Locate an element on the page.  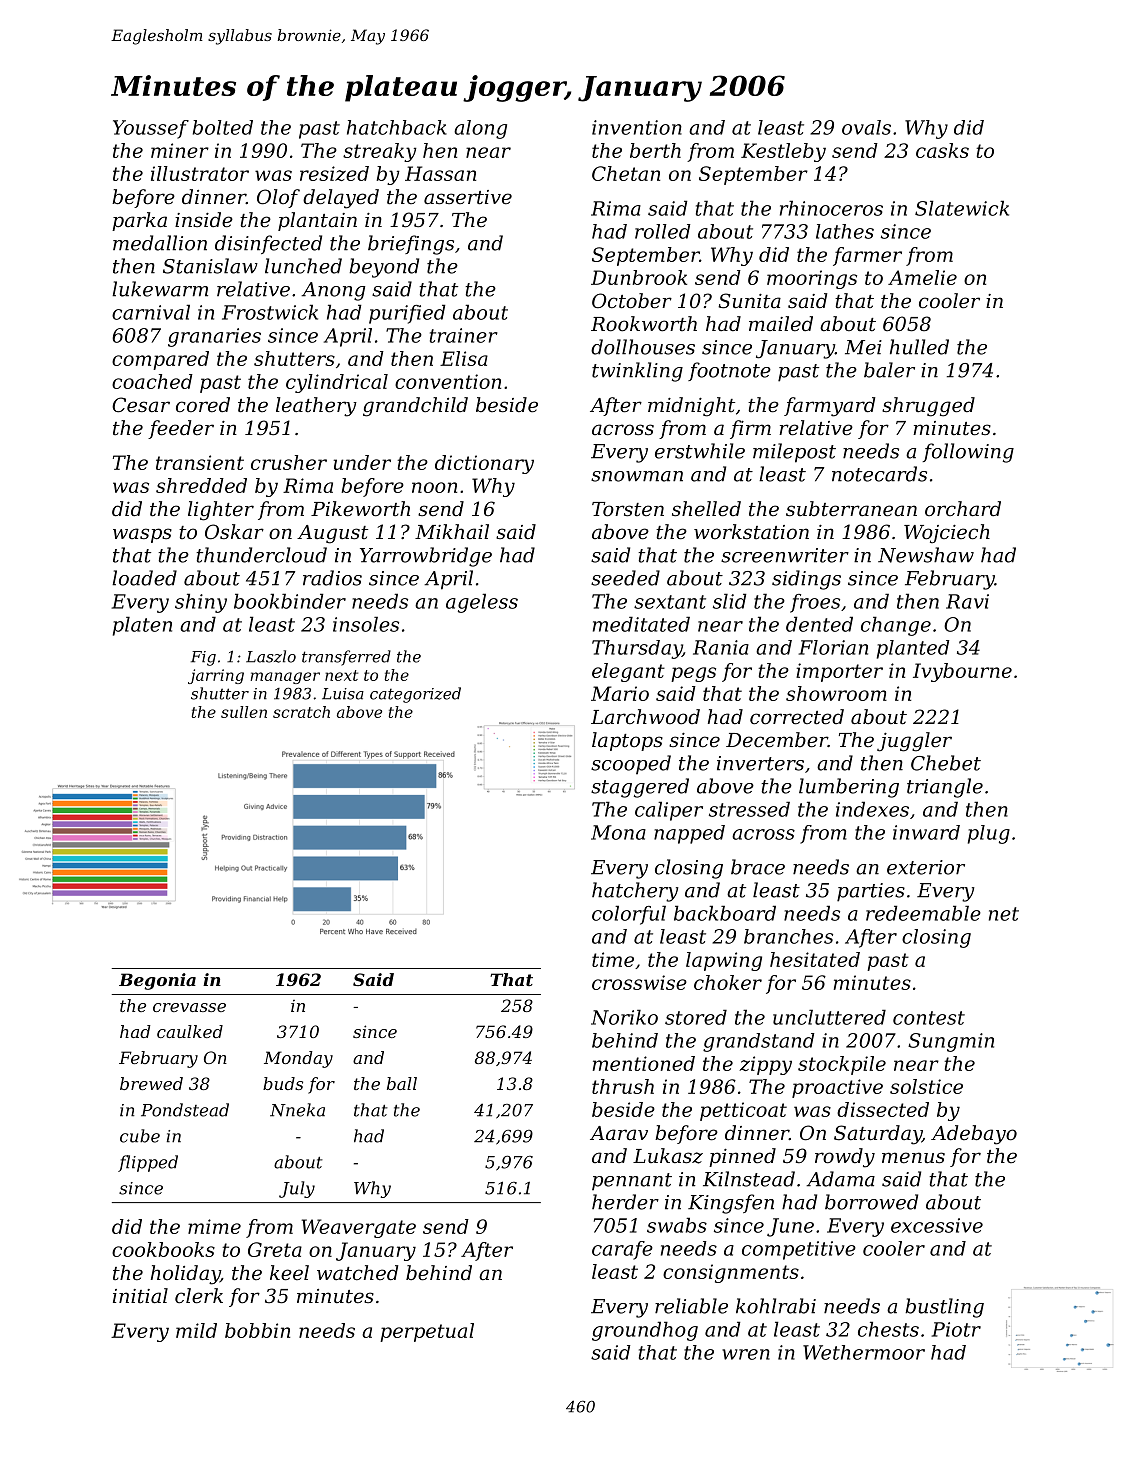
clerk is located at coordinates (199, 1296).
